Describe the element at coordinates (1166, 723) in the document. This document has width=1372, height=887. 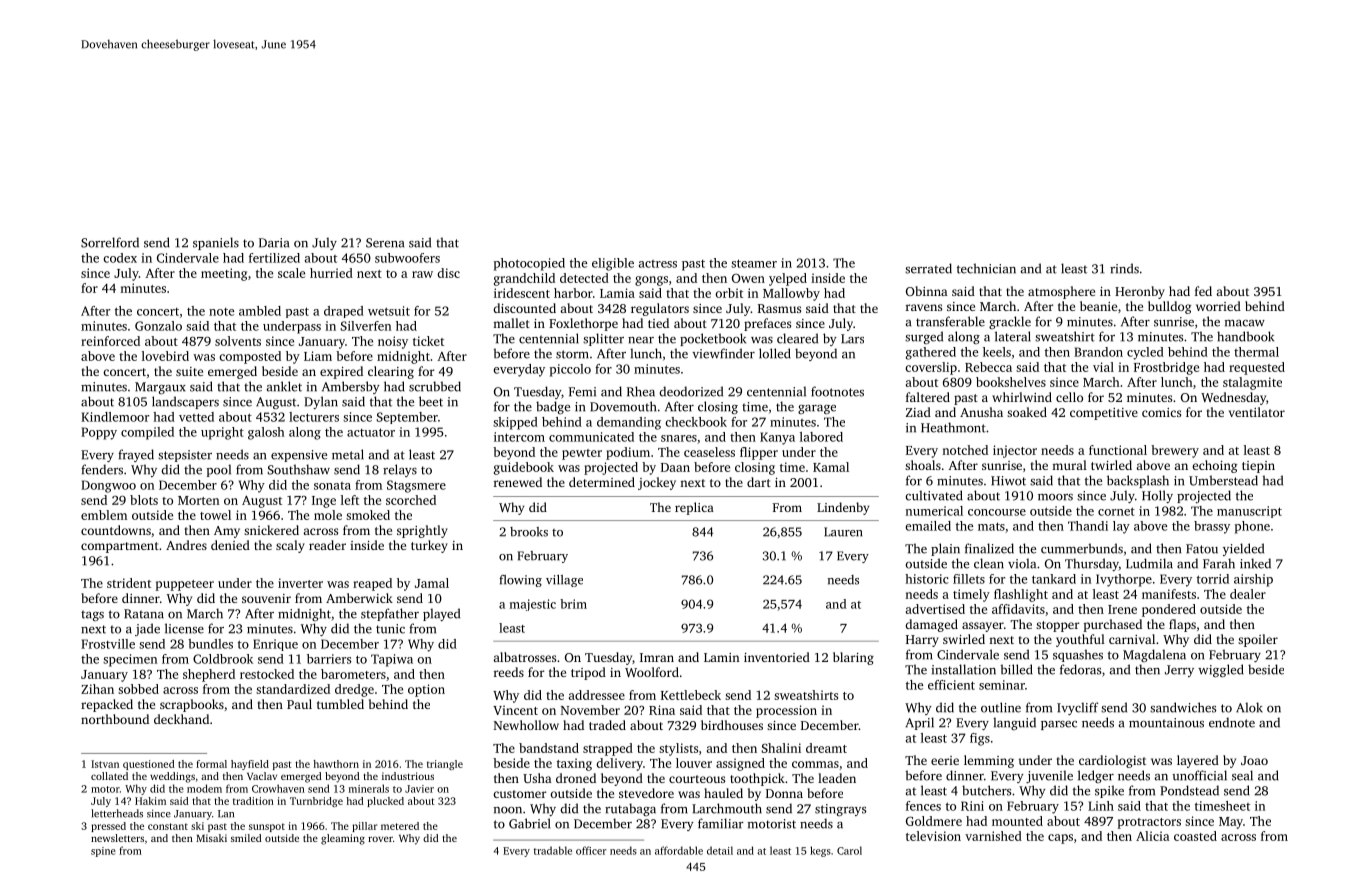
I see `mountainous` at that location.
